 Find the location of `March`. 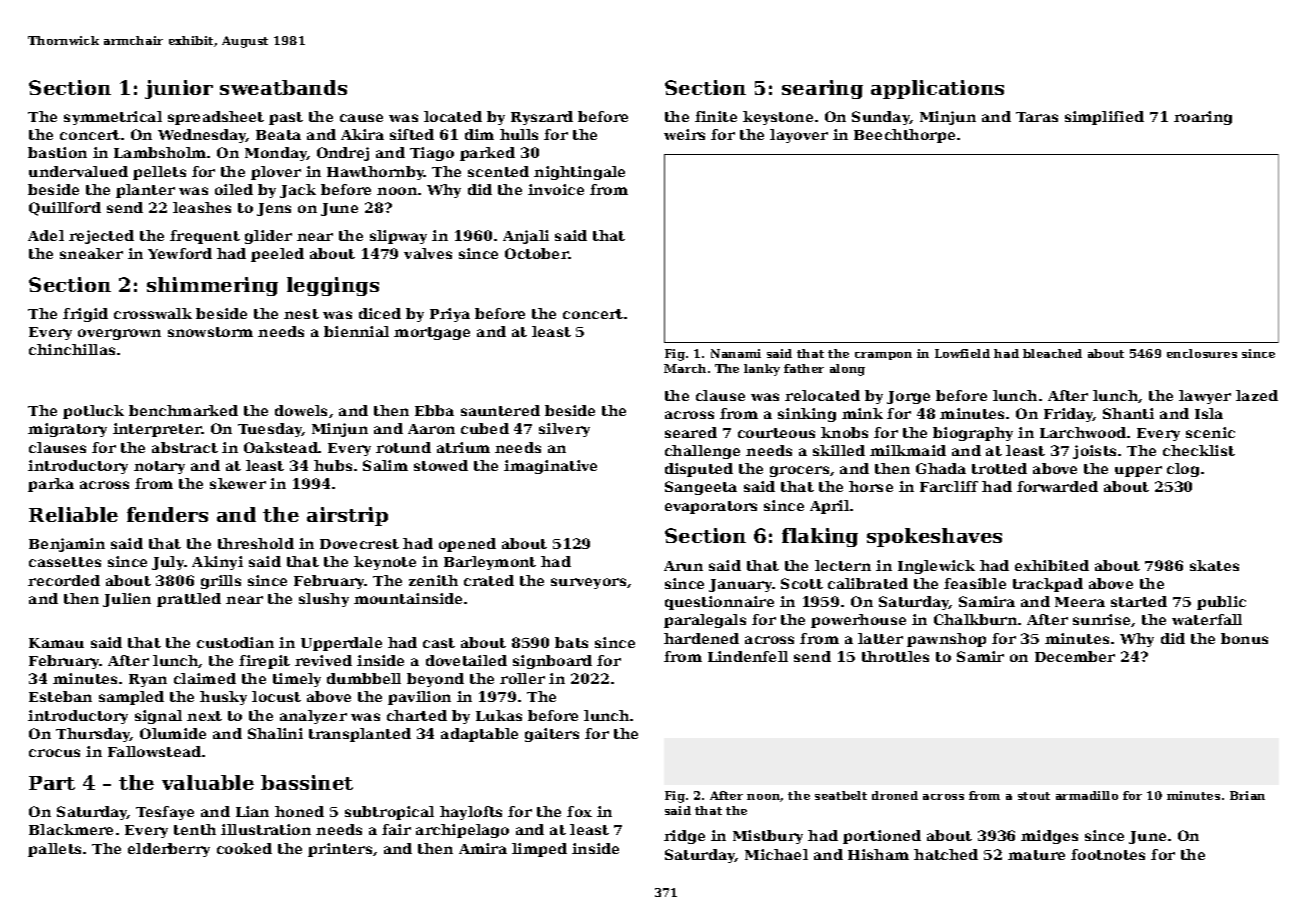

March is located at coordinates (685, 368).
